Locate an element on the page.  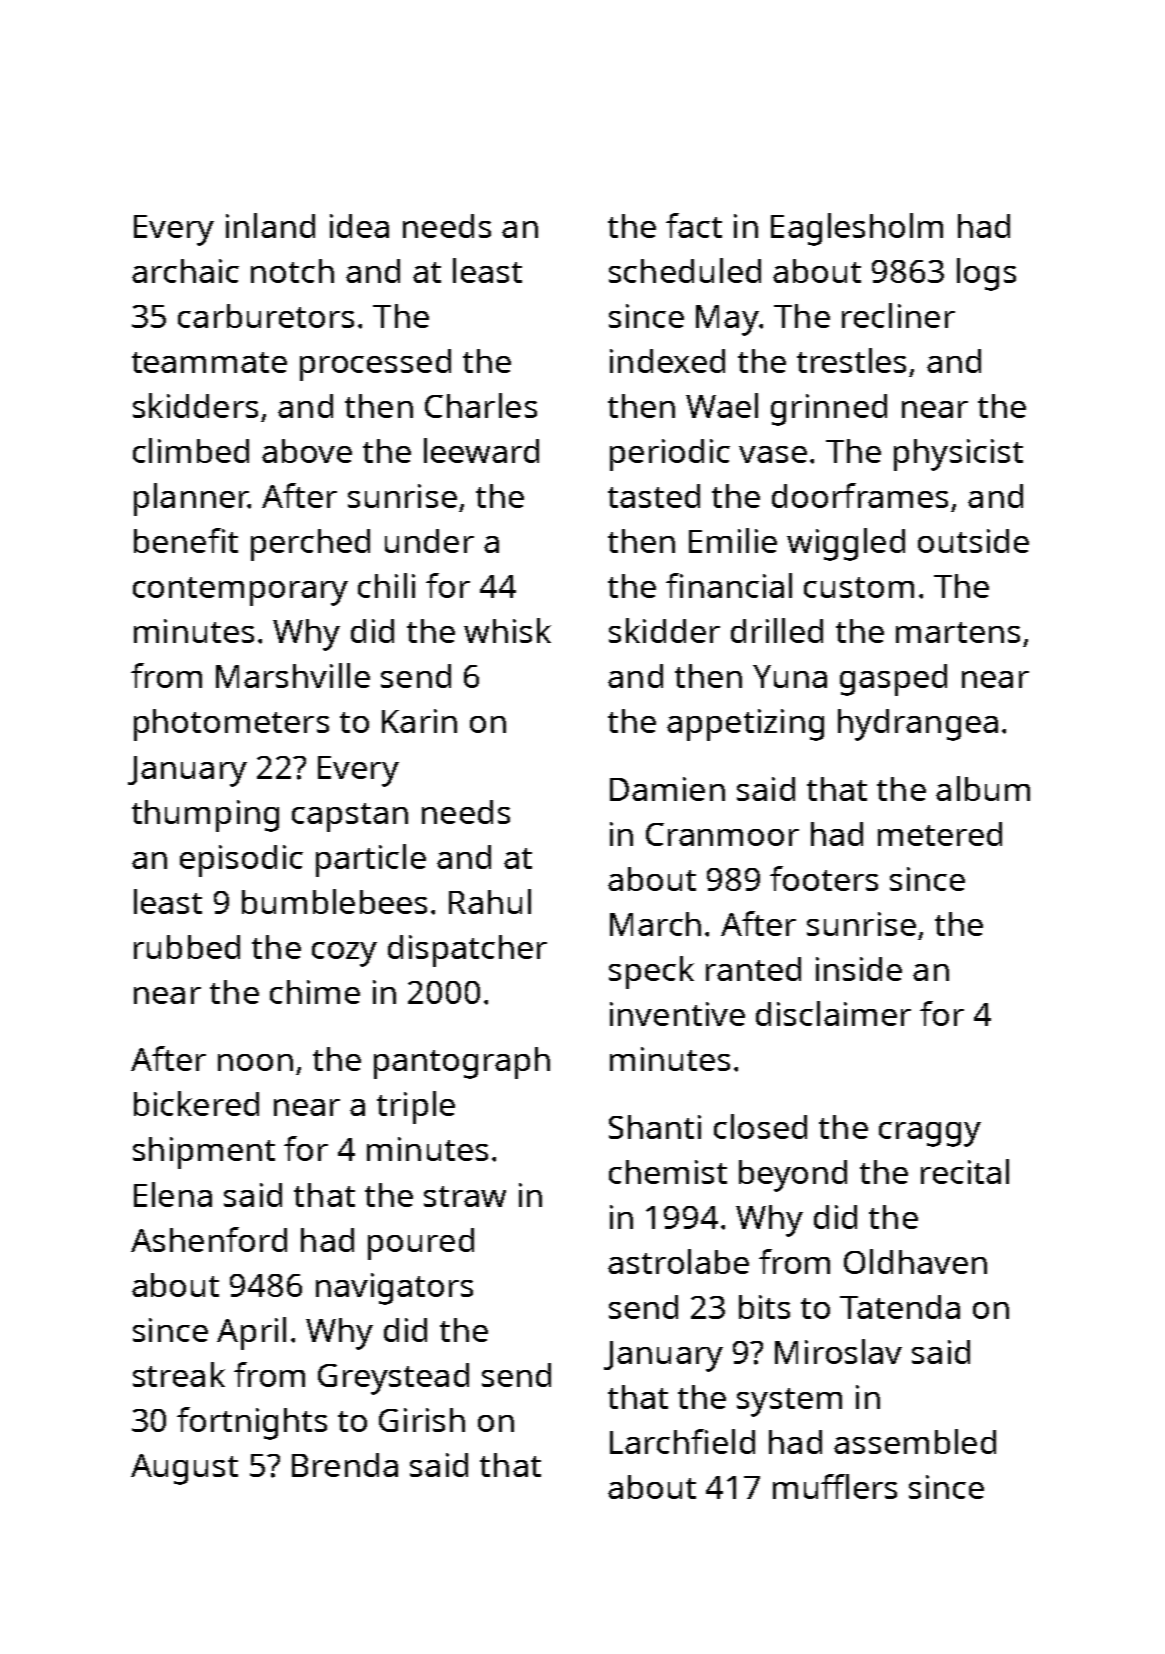
whisk is located at coordinates (507, 630).
